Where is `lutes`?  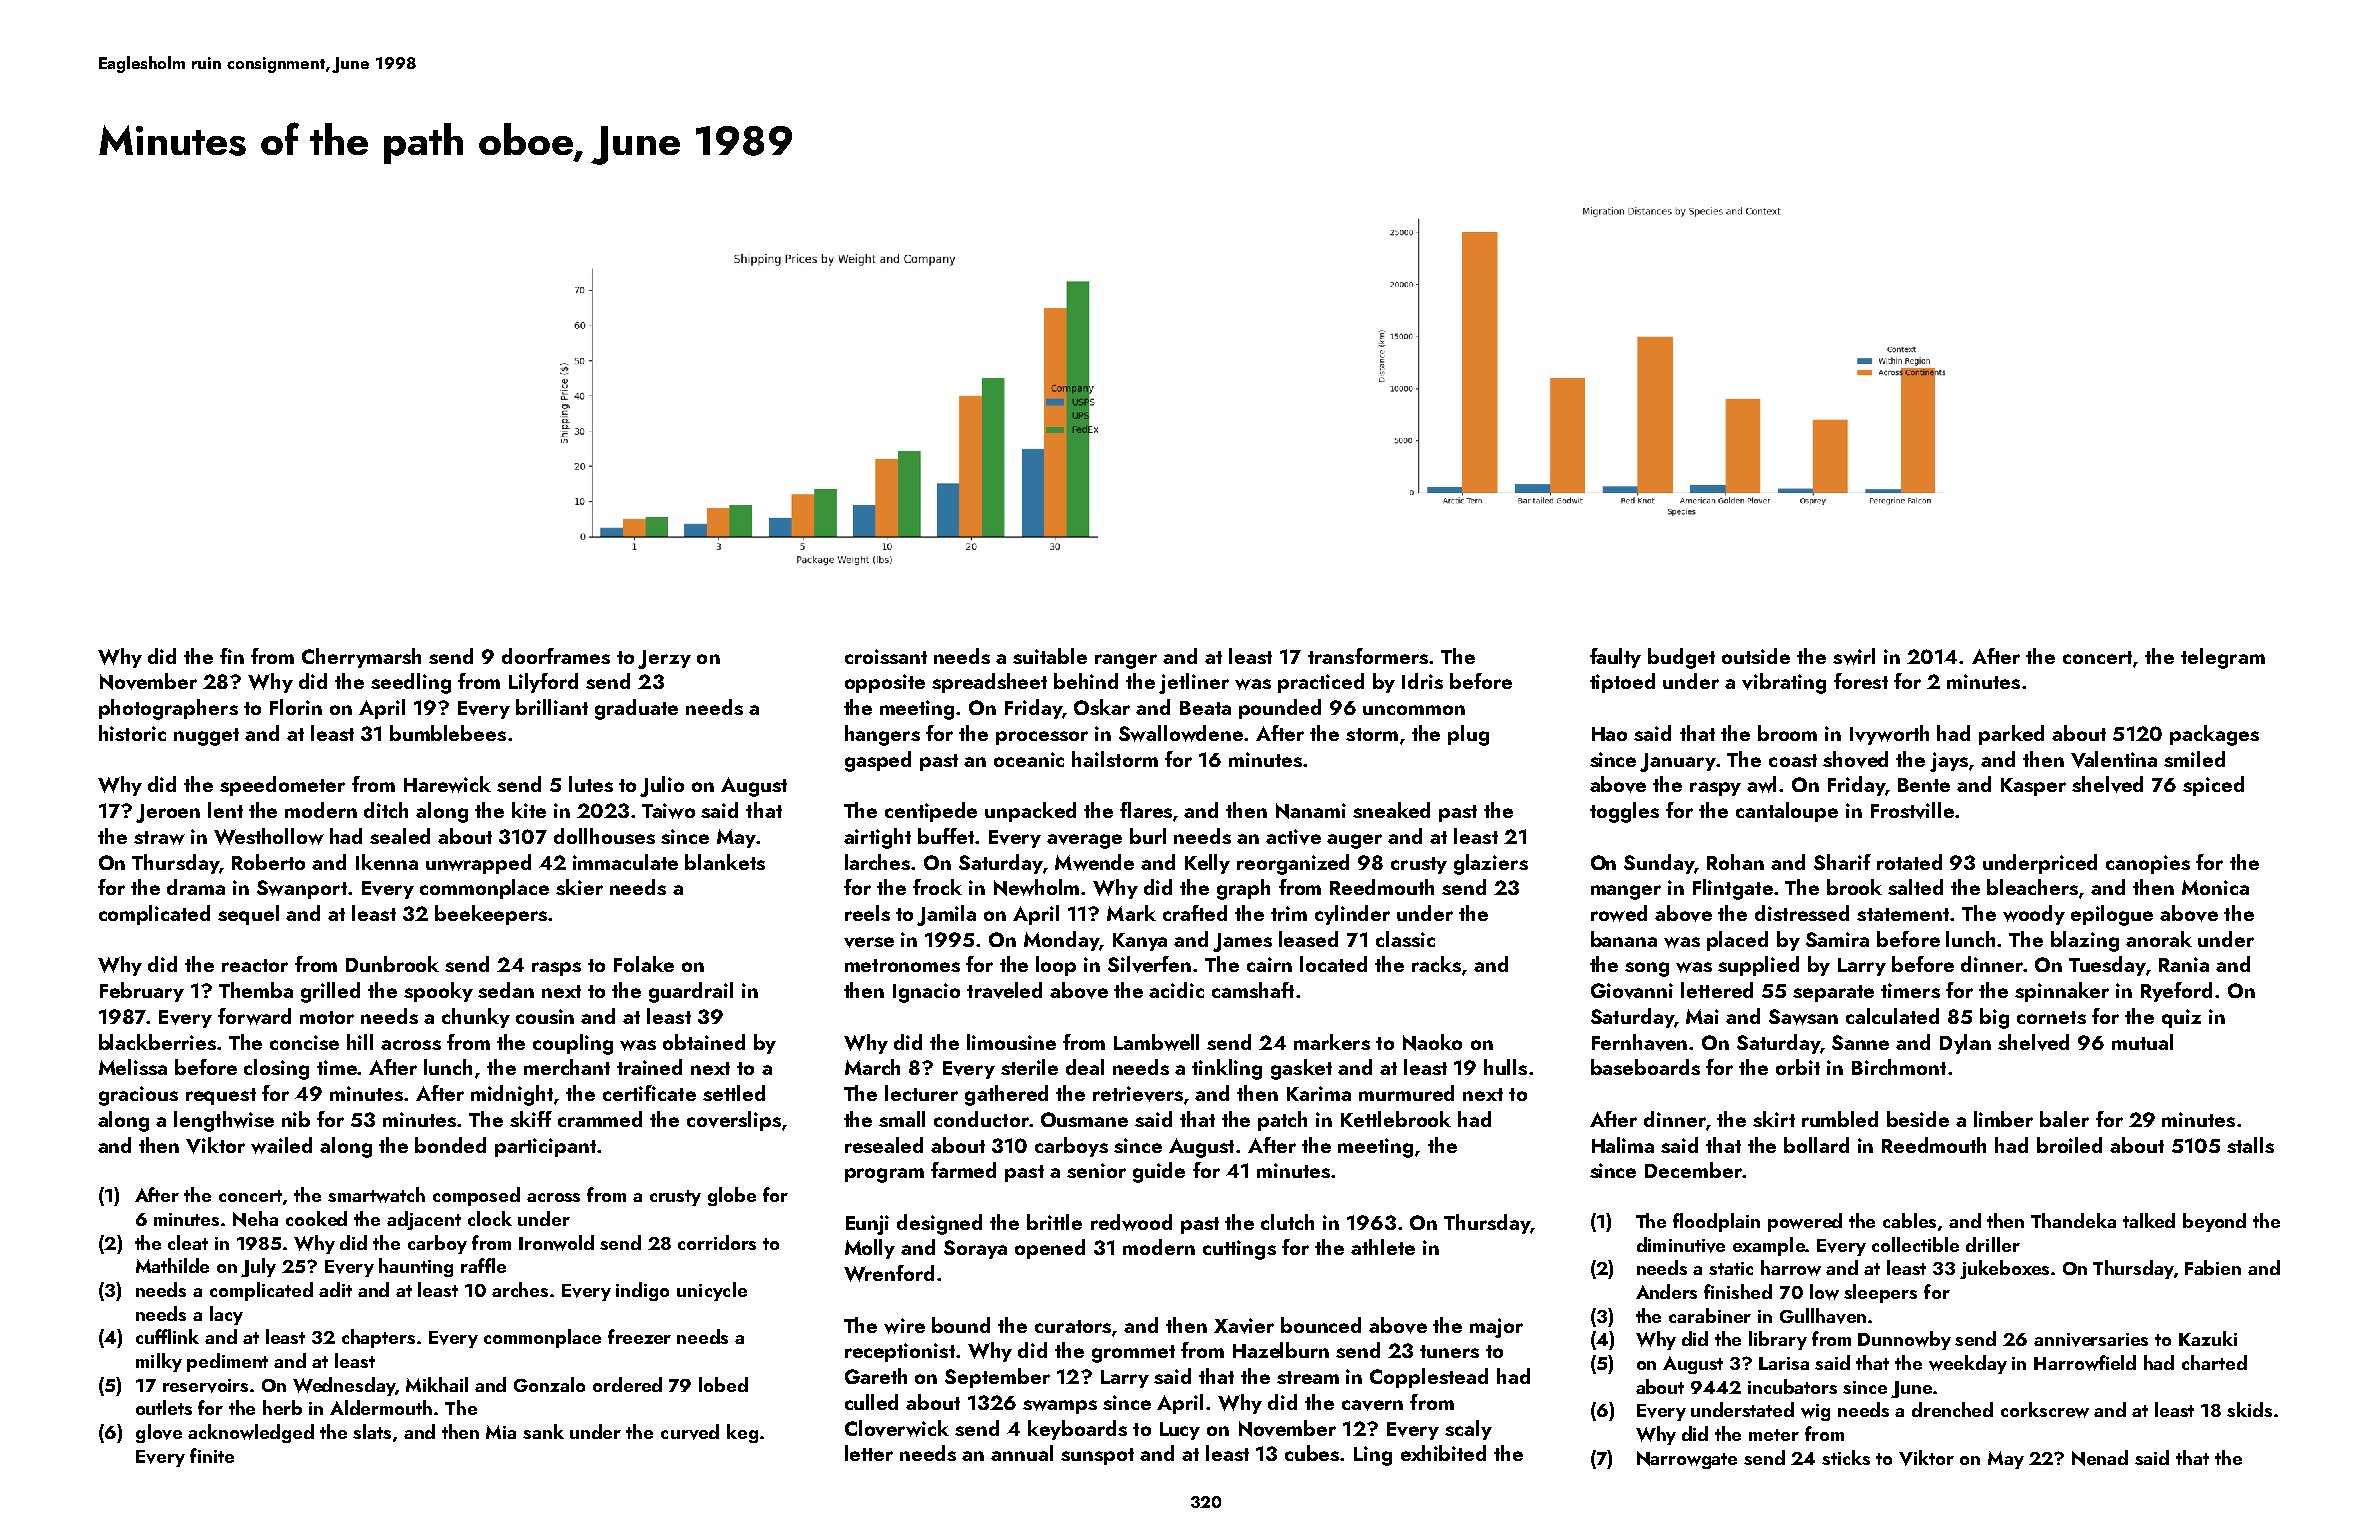
lutes is located at coordinates (591, 784).
